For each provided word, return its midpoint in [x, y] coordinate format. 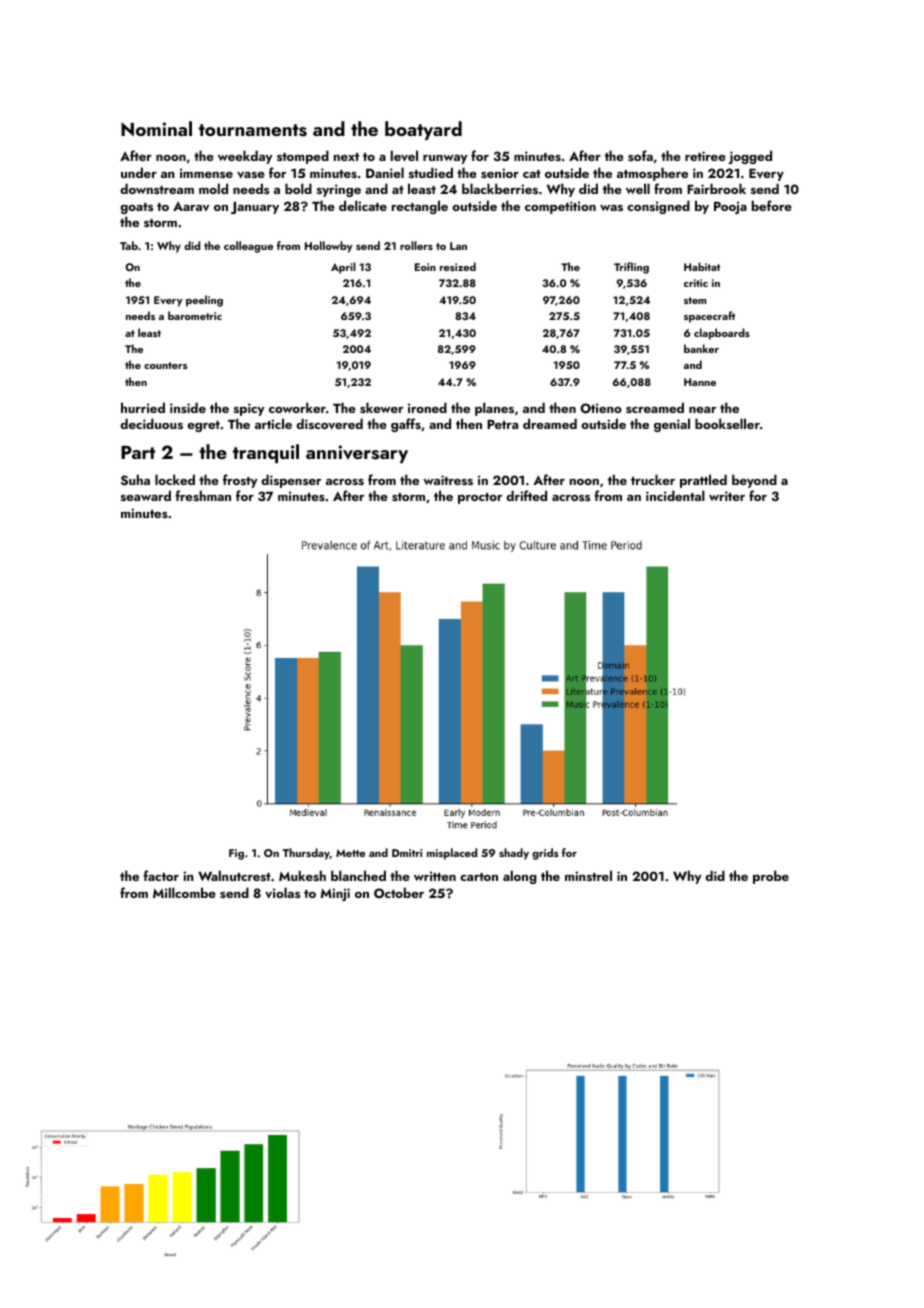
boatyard [423, 130]
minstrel [588, 875]
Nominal [156, 129]
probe [771, 877]
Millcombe [184, 892]
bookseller [727, 423]
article [273, 423]
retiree [705, 156]
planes [494, 409]
